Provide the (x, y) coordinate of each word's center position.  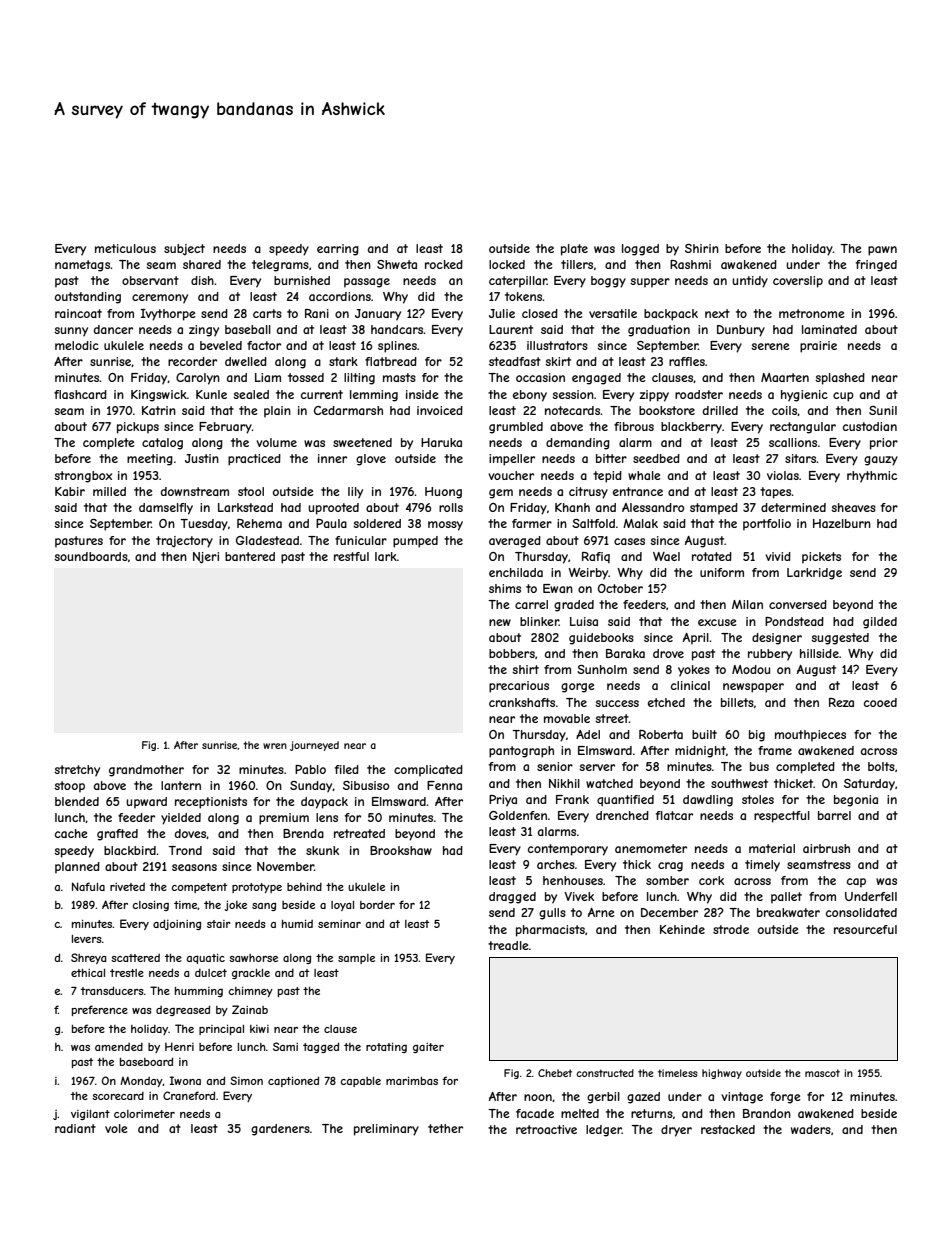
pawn (882, 251)
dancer (113, 329)
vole (116, 1128)
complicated (428, 771)
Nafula (88, 886)
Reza (841, 702)
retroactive (546, 1129)
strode (731, 929)
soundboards (91, 556)
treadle (508, 945)
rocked (444, 264)
